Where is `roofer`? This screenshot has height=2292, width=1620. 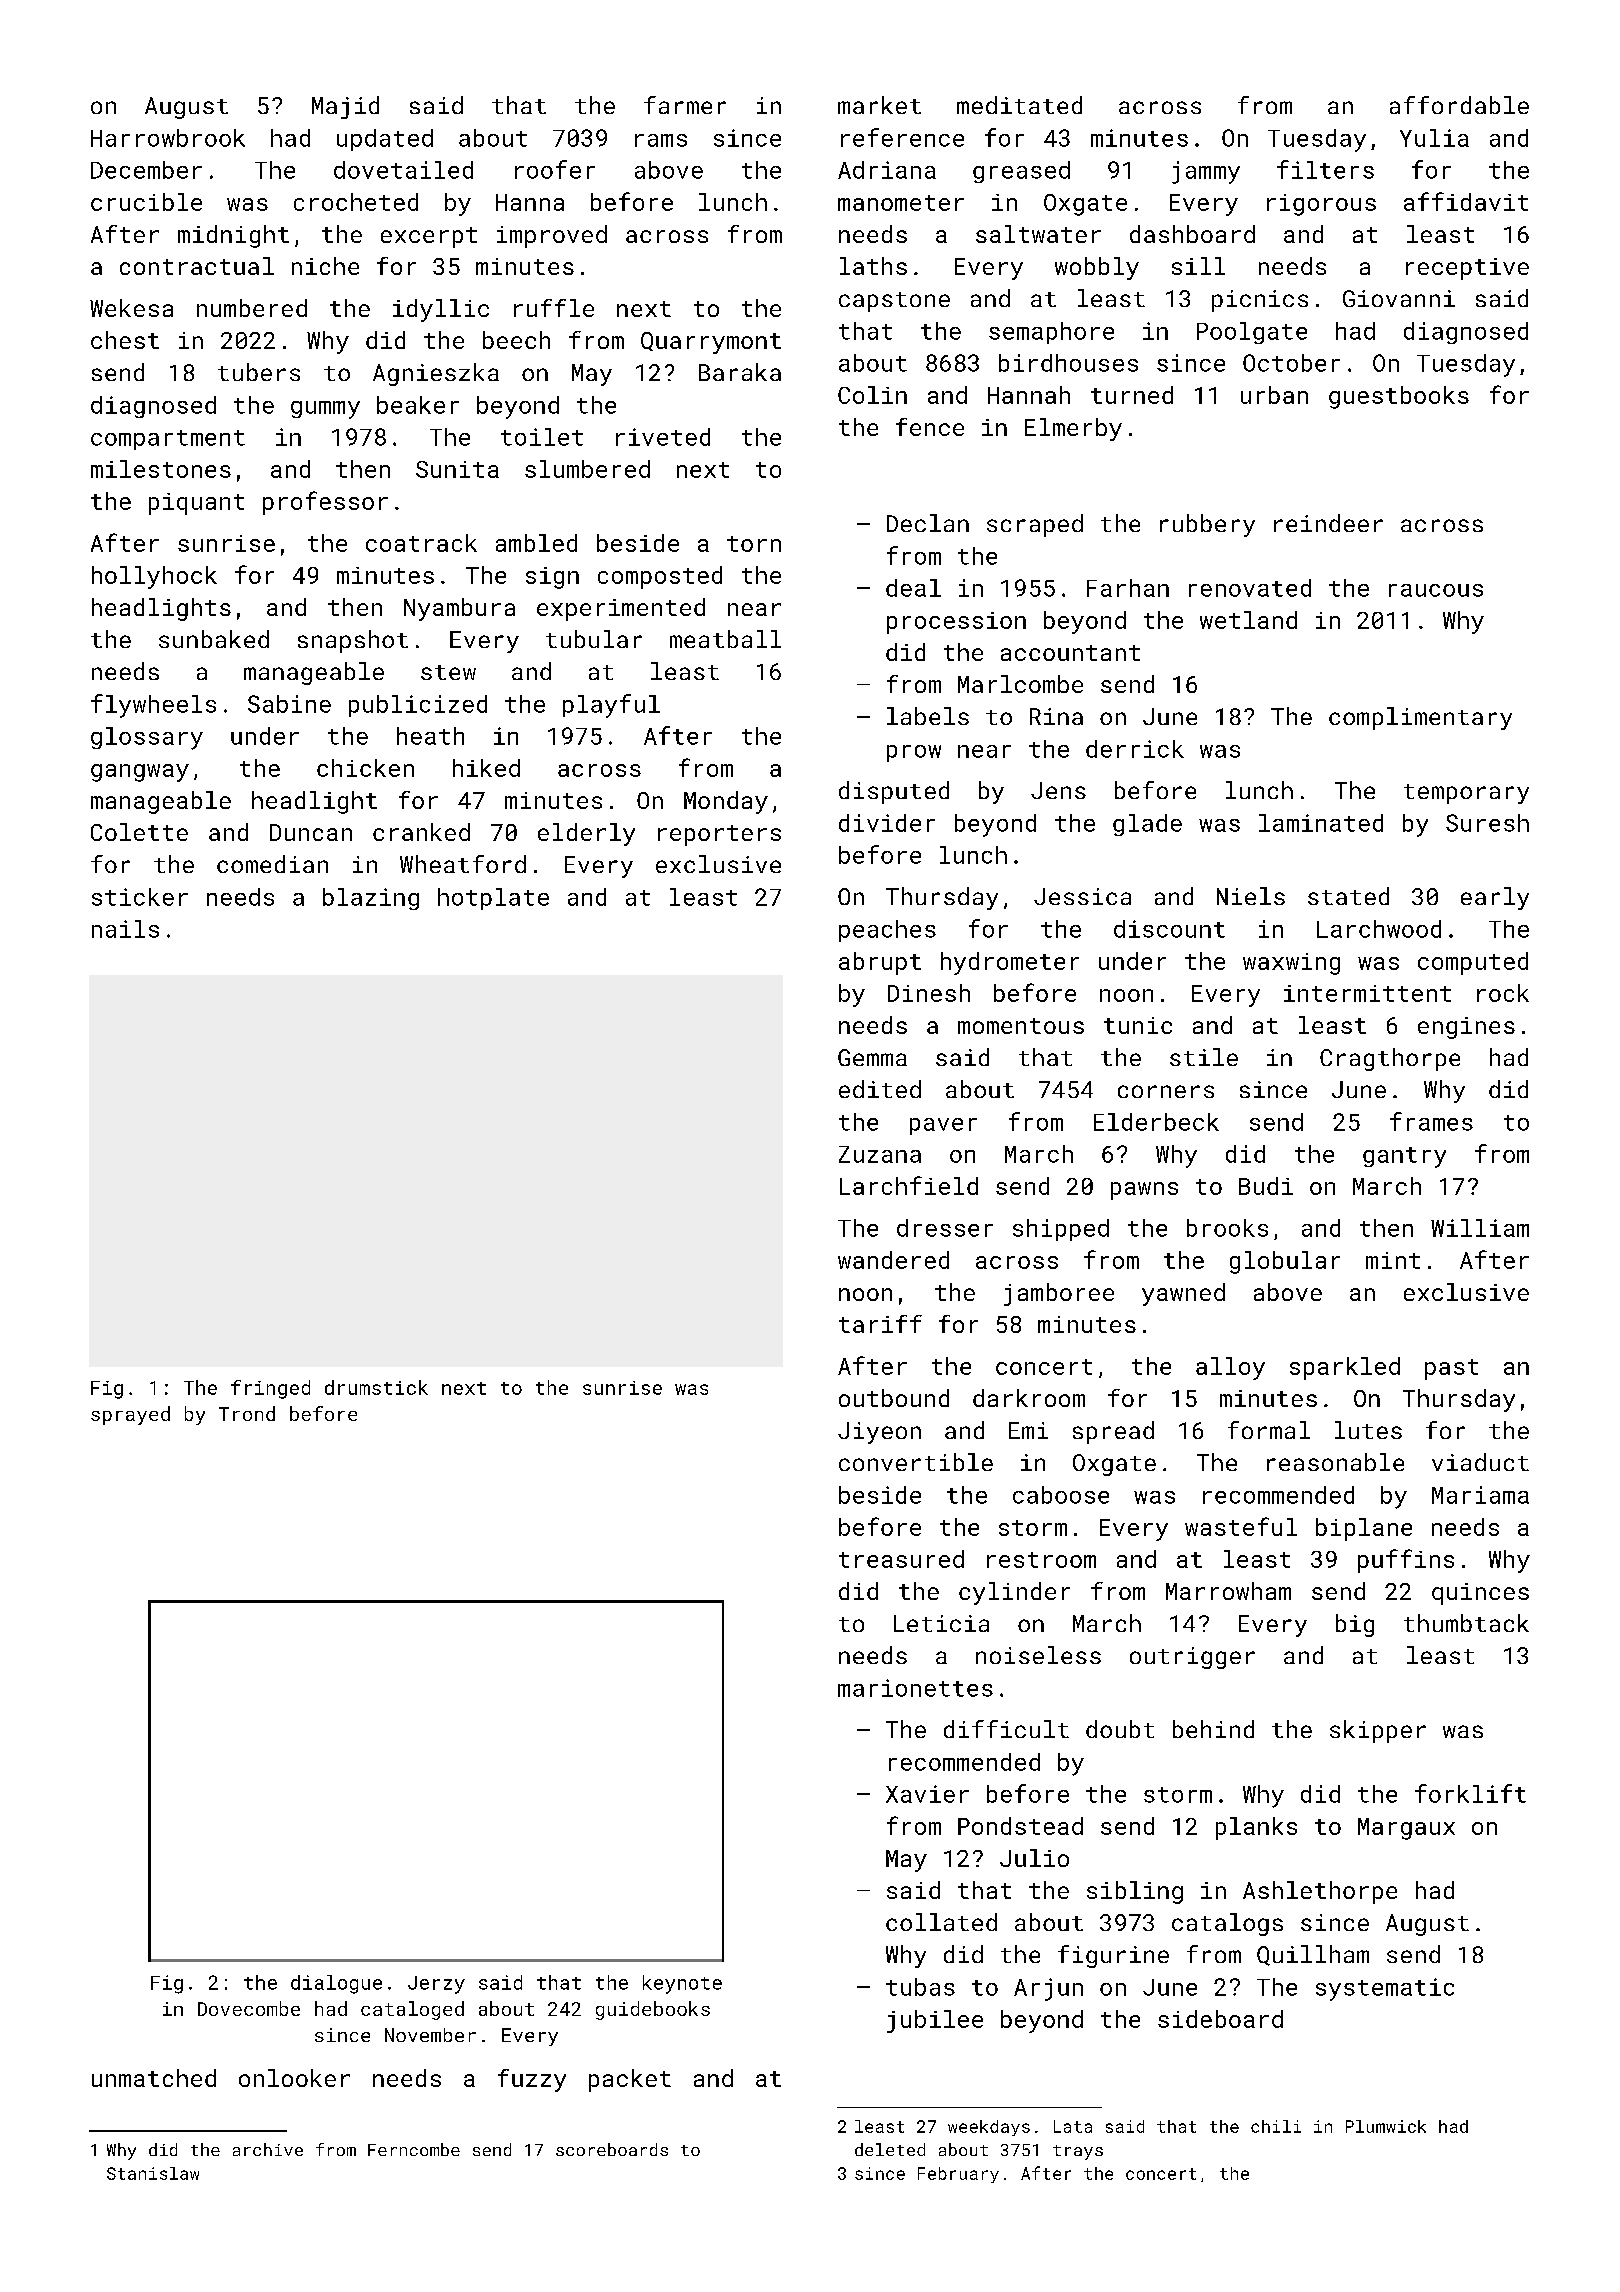
roofer is located at coordinates (555, 169).
